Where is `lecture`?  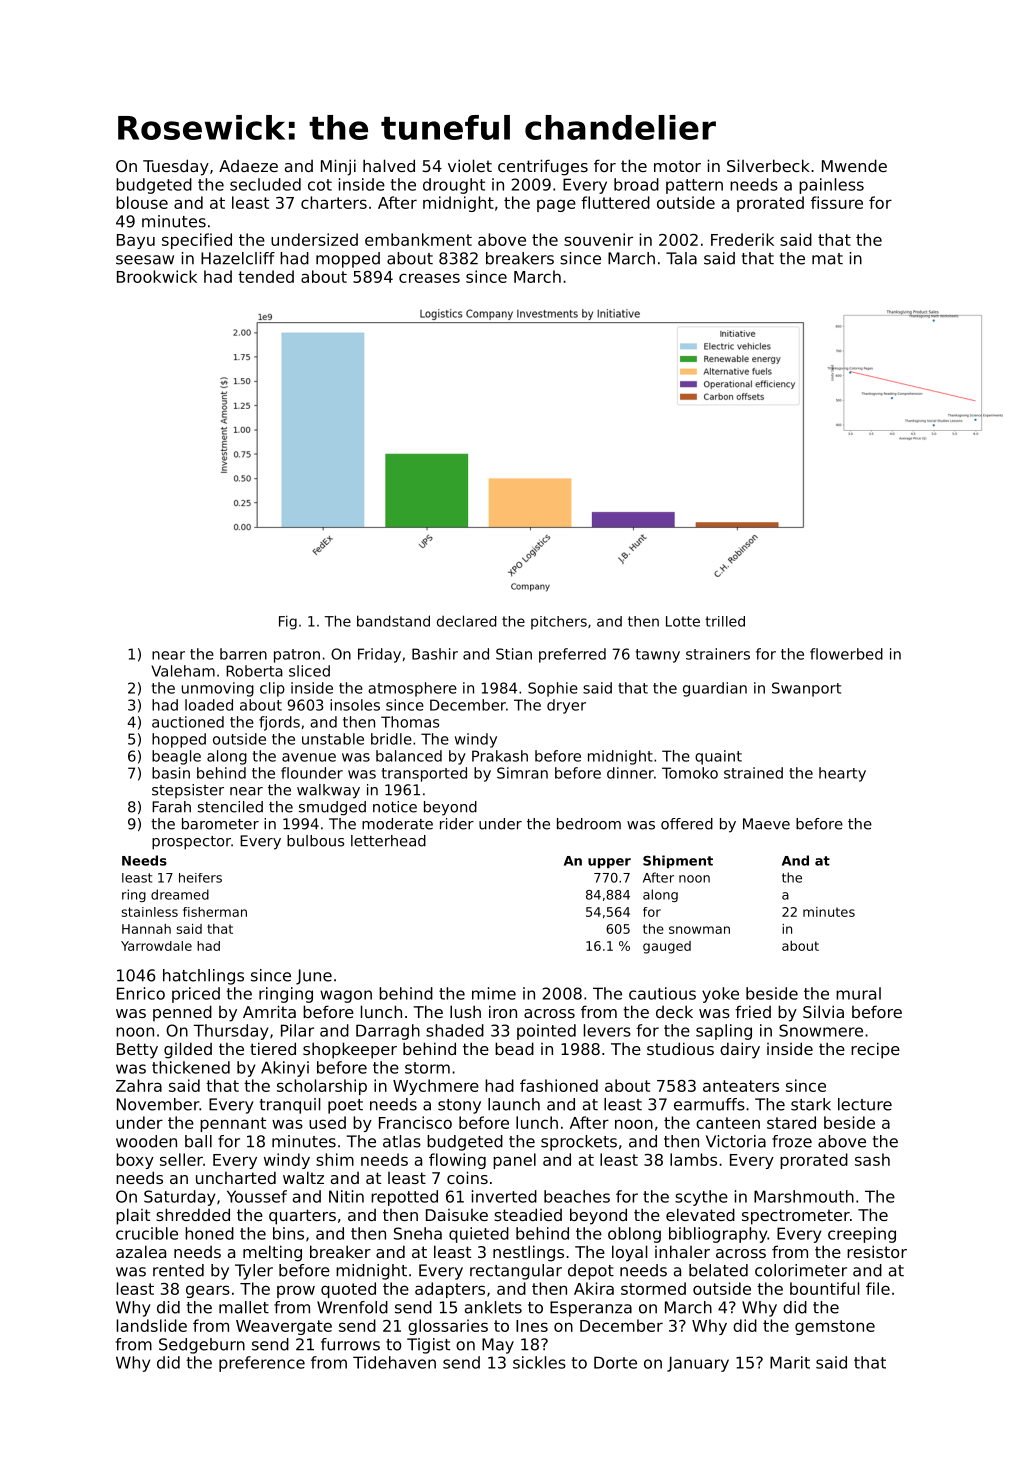
lecture is located at coordinates (865, 1104).
